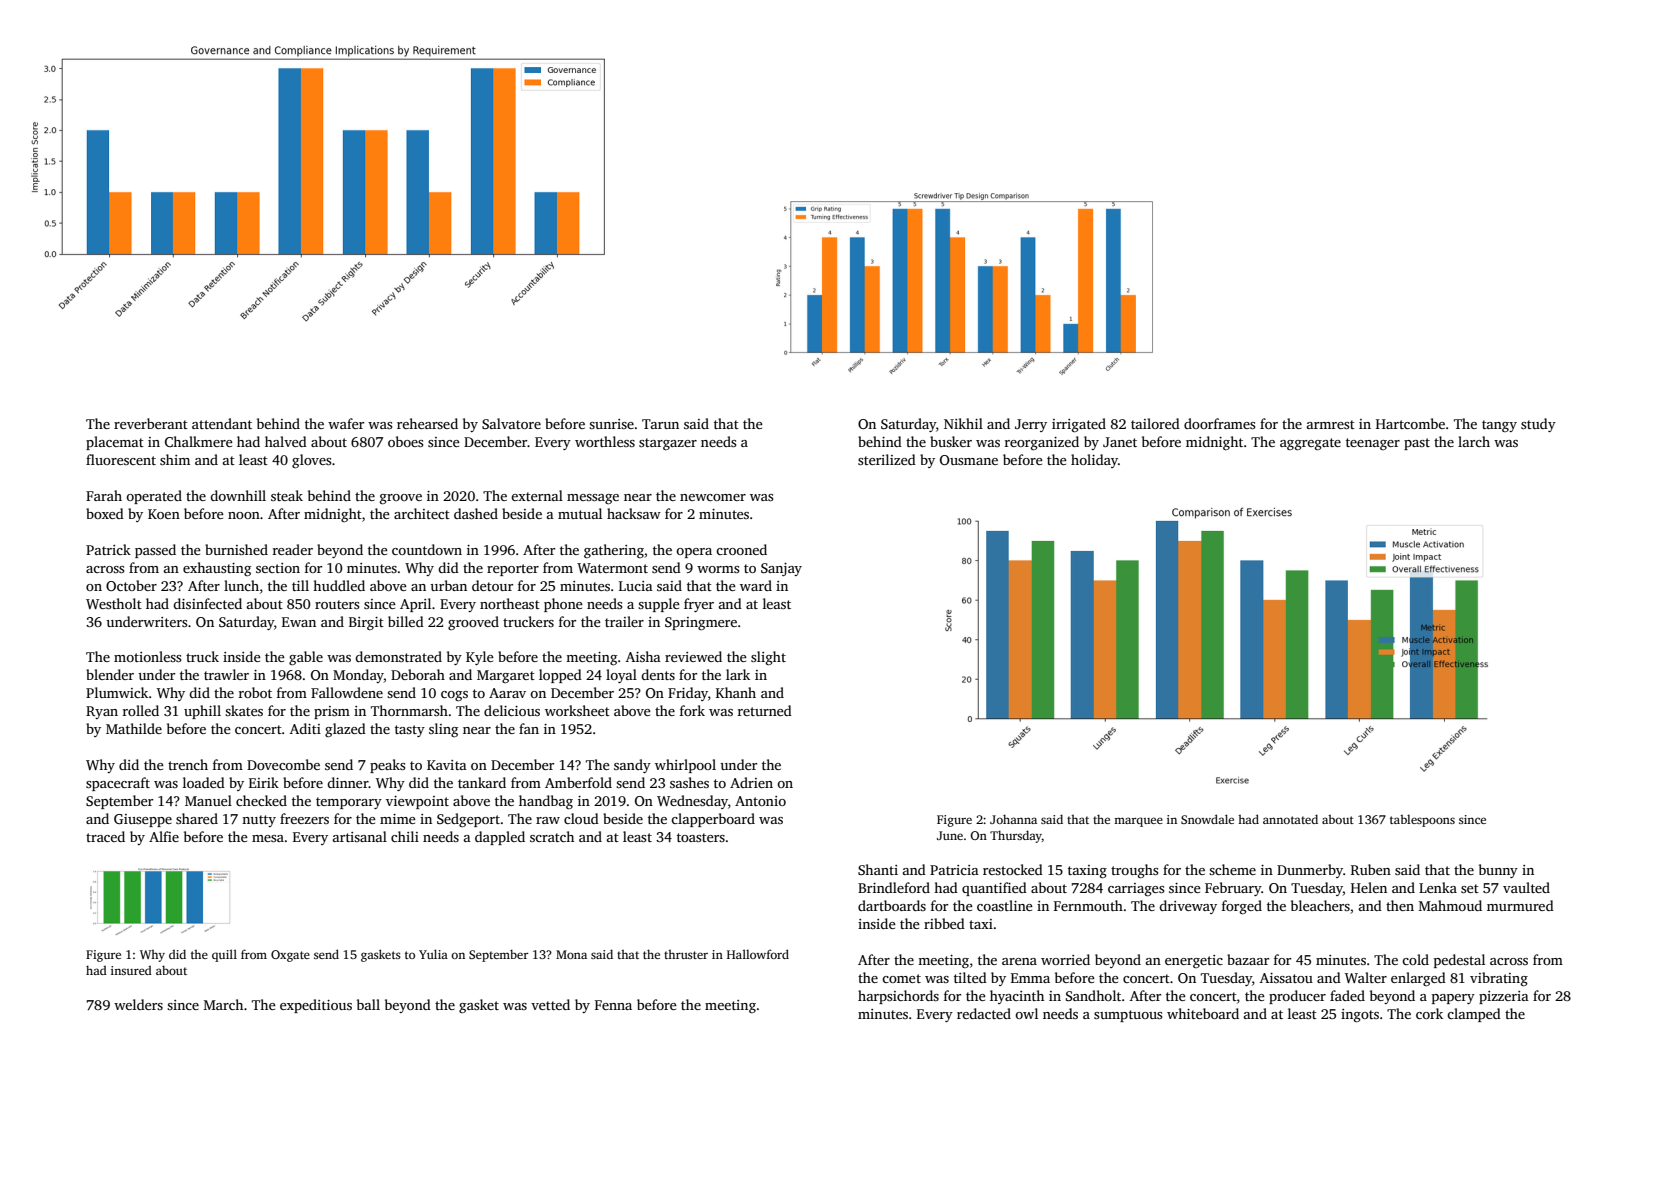 The height and width of the document is (1177, 1664). I want to click on owl, so click(1026, 1013).
